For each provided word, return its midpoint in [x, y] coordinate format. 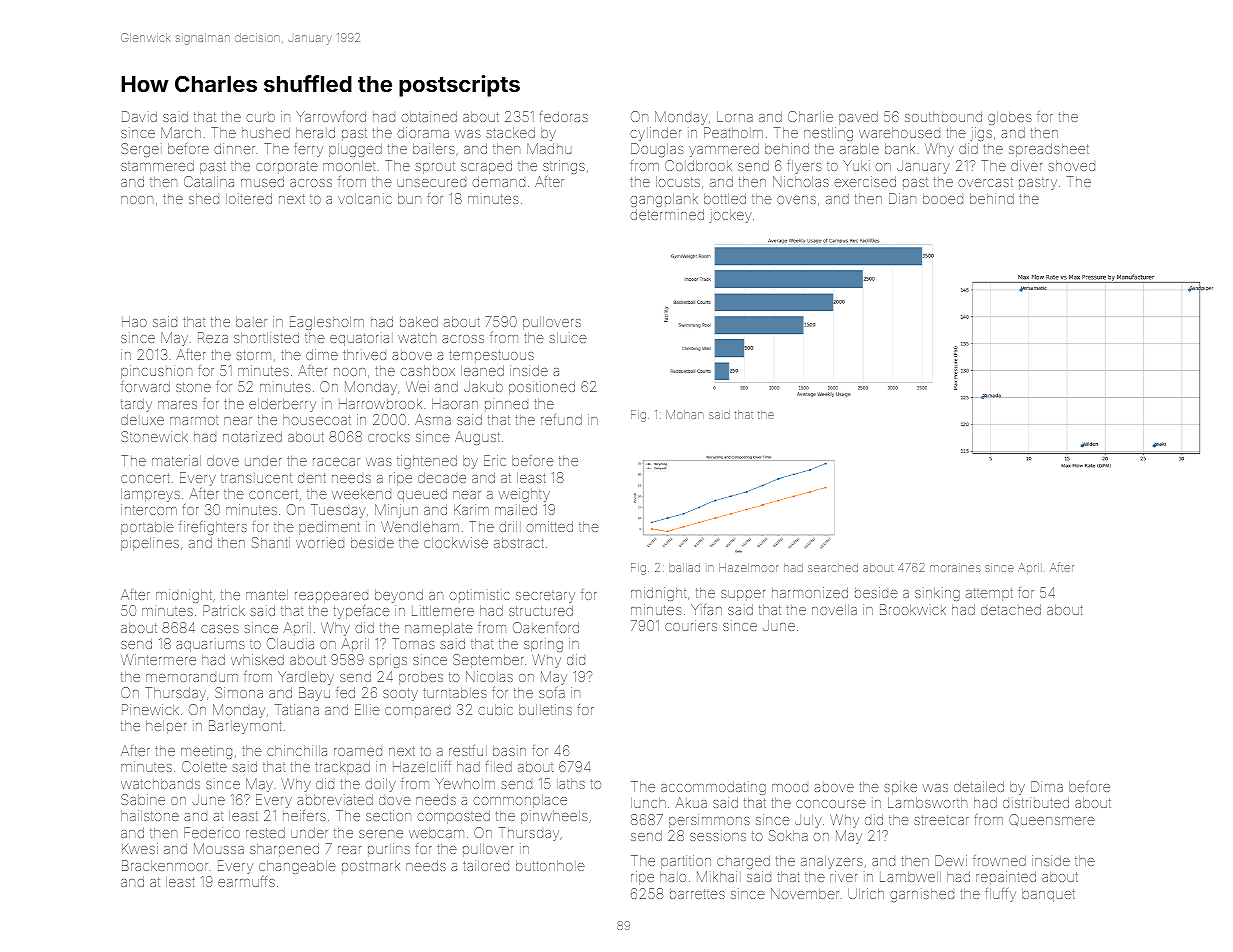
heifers [304, 815]
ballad [684, 567]
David [139, 116]
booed [943, 199]
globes [1009, 118]
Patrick [224, 610]
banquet [1048, 895]
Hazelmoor [748, 567]
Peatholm [733, 132]
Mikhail [719, 876]
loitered [249, 199]
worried [320, 544]
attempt [989, 594]
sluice [568, 338]
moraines [955, 568]
